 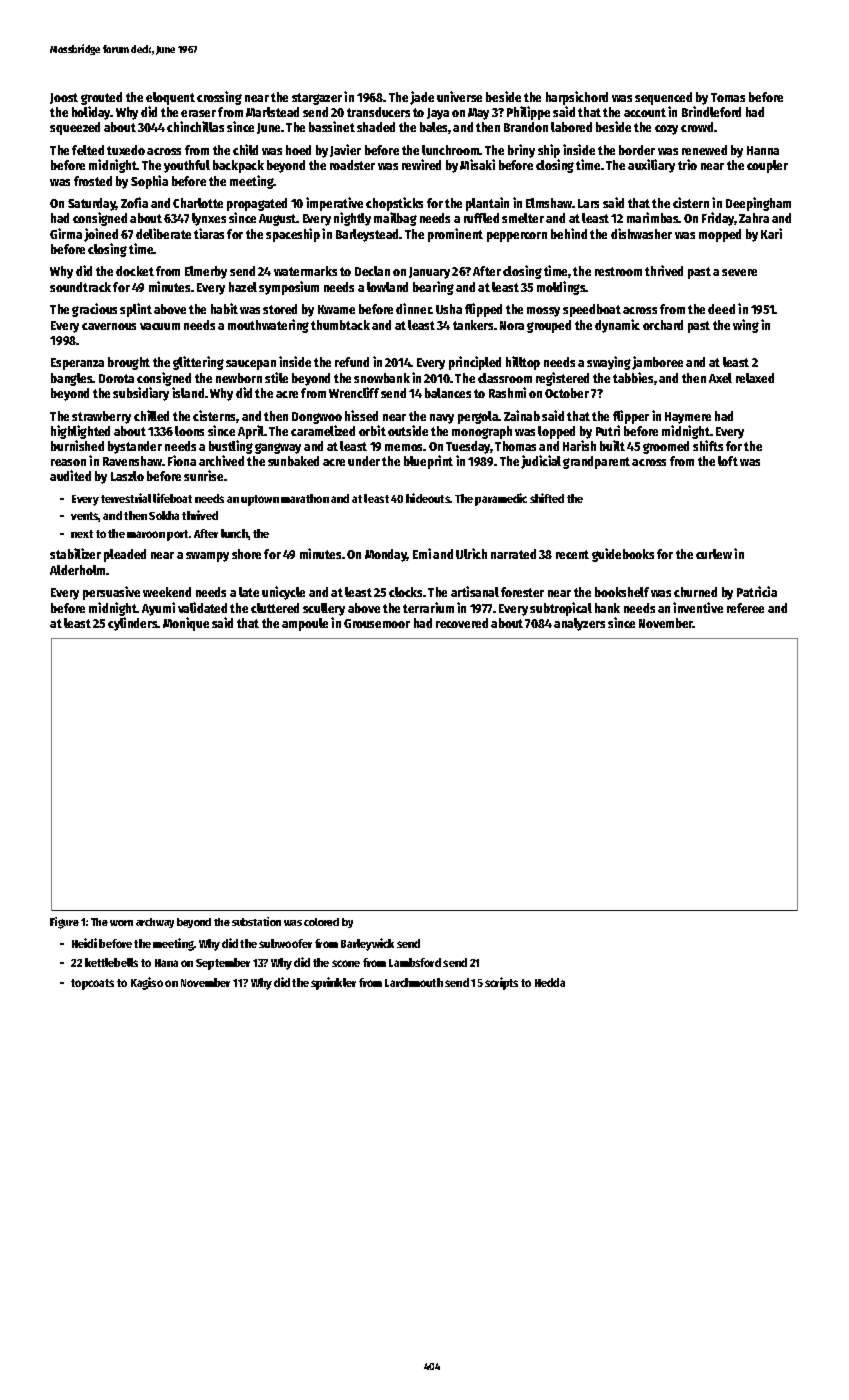 What do you see at coordinates (721, 309) in the image?
I see `deed` at bounding box center [721, 309].
